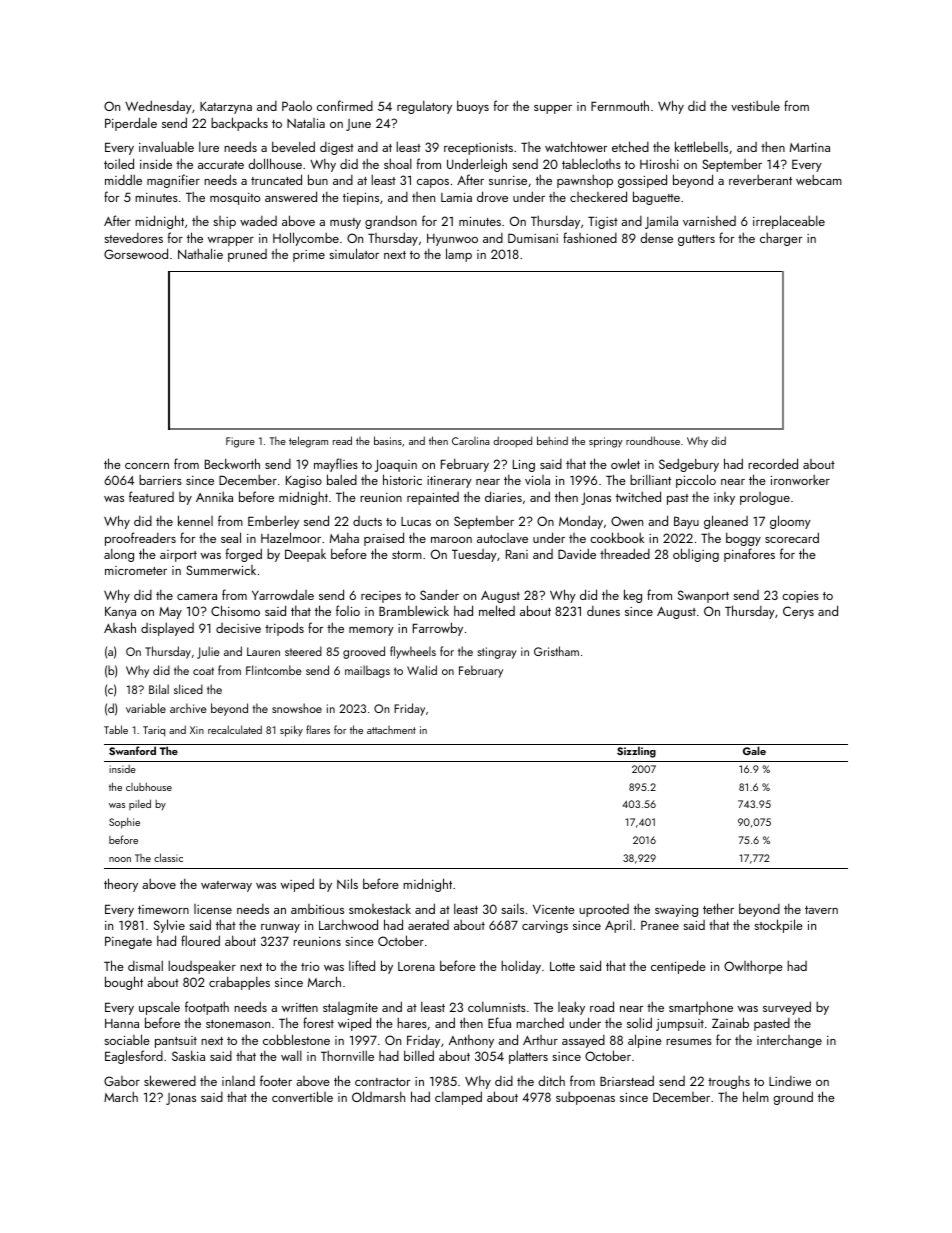  I want to click on Oldmarsh, so click(378, 1096).
